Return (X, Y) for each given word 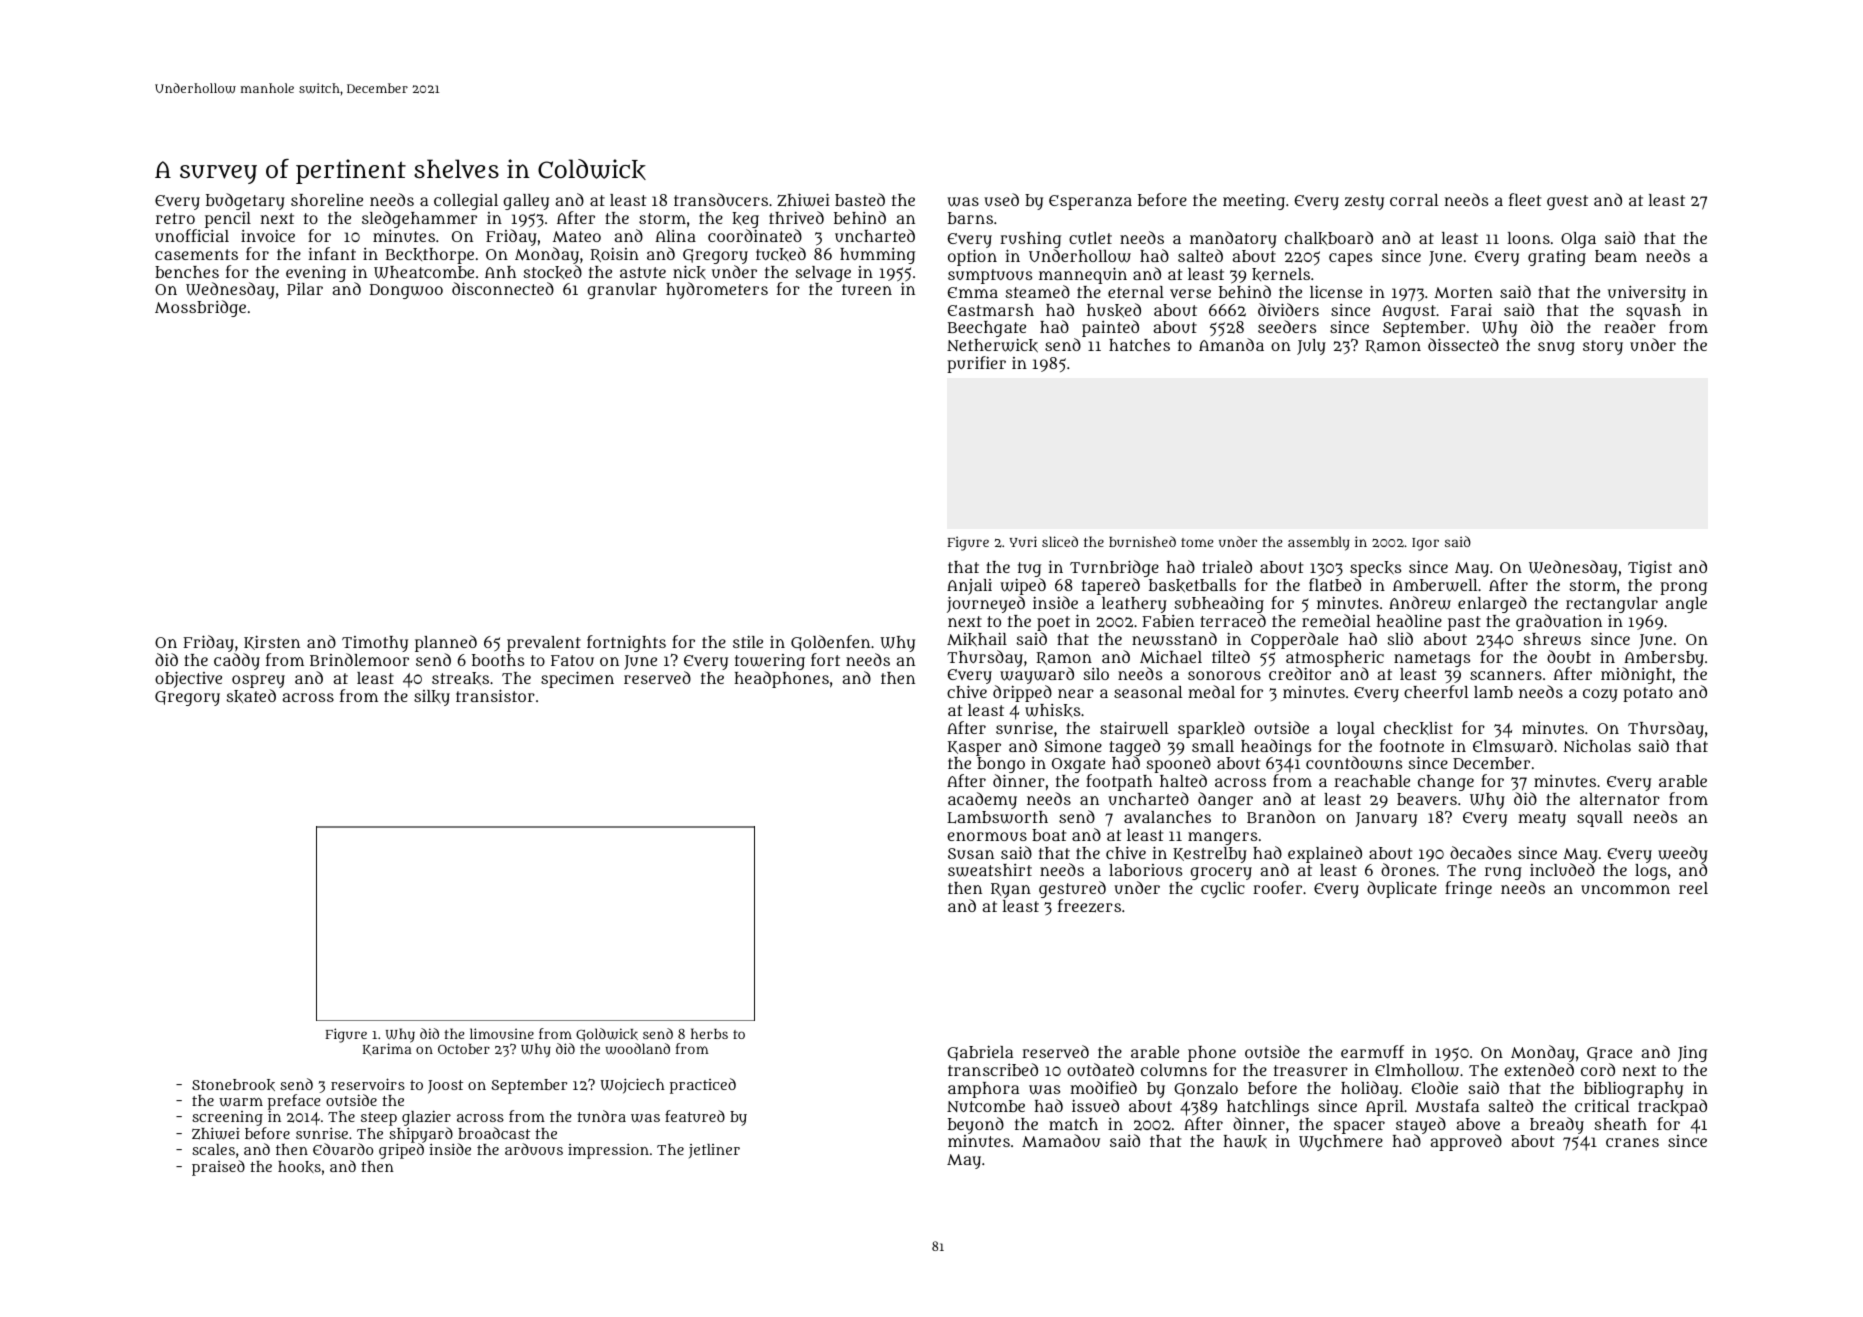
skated (251, 696)
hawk (1245, 1142)
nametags (1432, 659)
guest (1567, 202)
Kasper (974, 748)
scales (213, 1149)
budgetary (245, 201)
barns (970, 218)
